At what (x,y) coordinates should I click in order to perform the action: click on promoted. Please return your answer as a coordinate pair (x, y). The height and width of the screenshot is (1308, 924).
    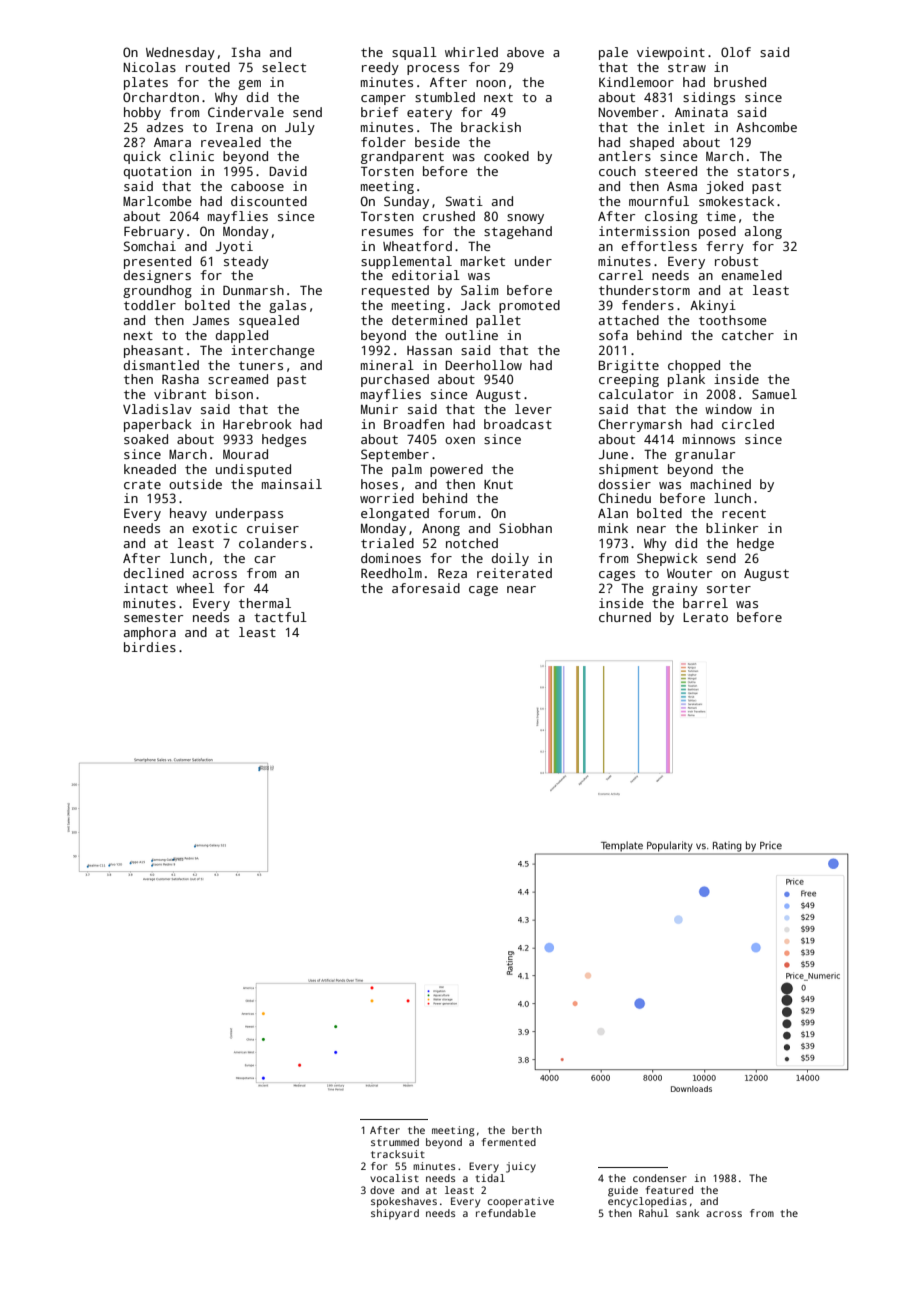
    Looking at the image, I should click on (529, 306).
